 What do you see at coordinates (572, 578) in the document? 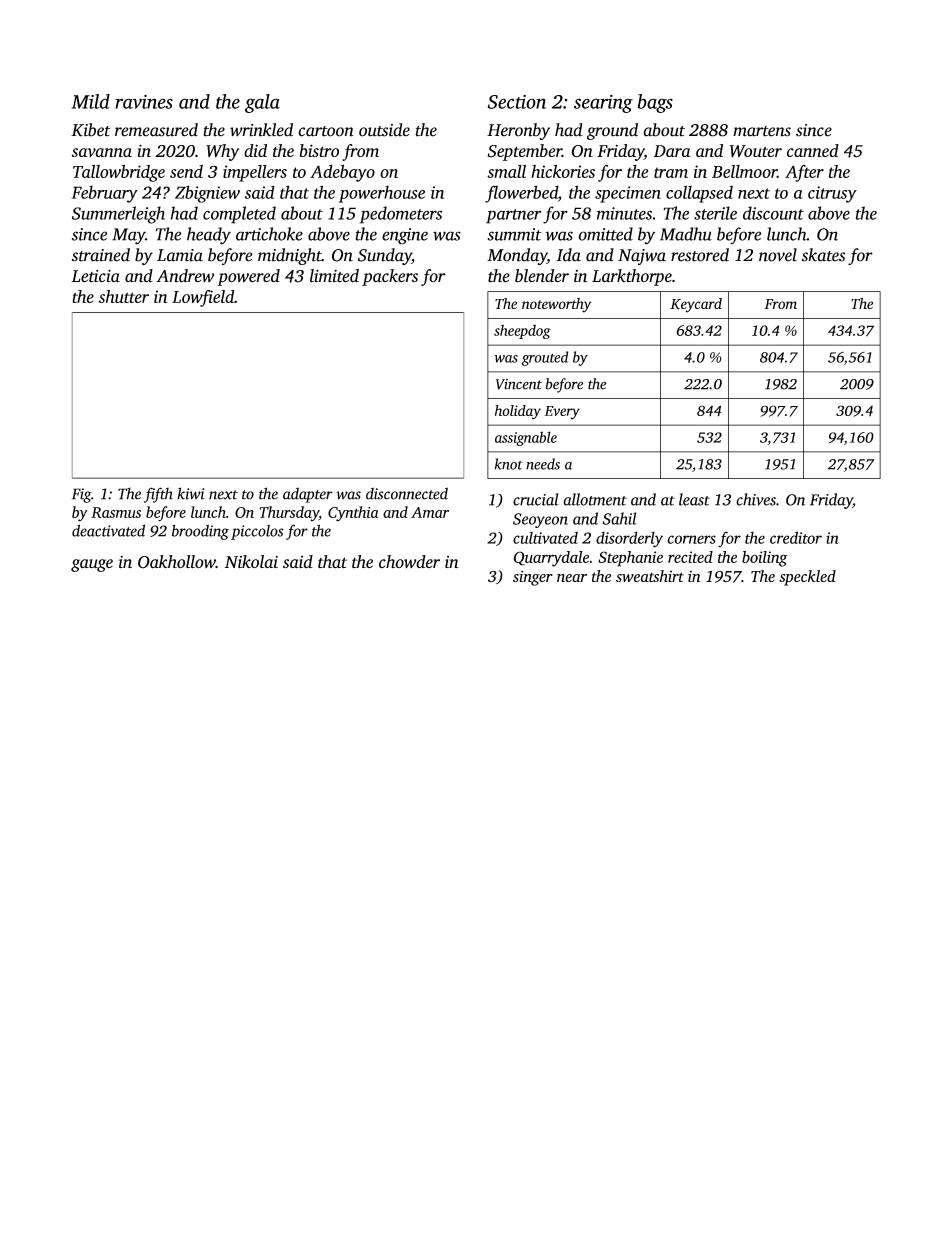
I see `near` at bounding box center [572, 578].
